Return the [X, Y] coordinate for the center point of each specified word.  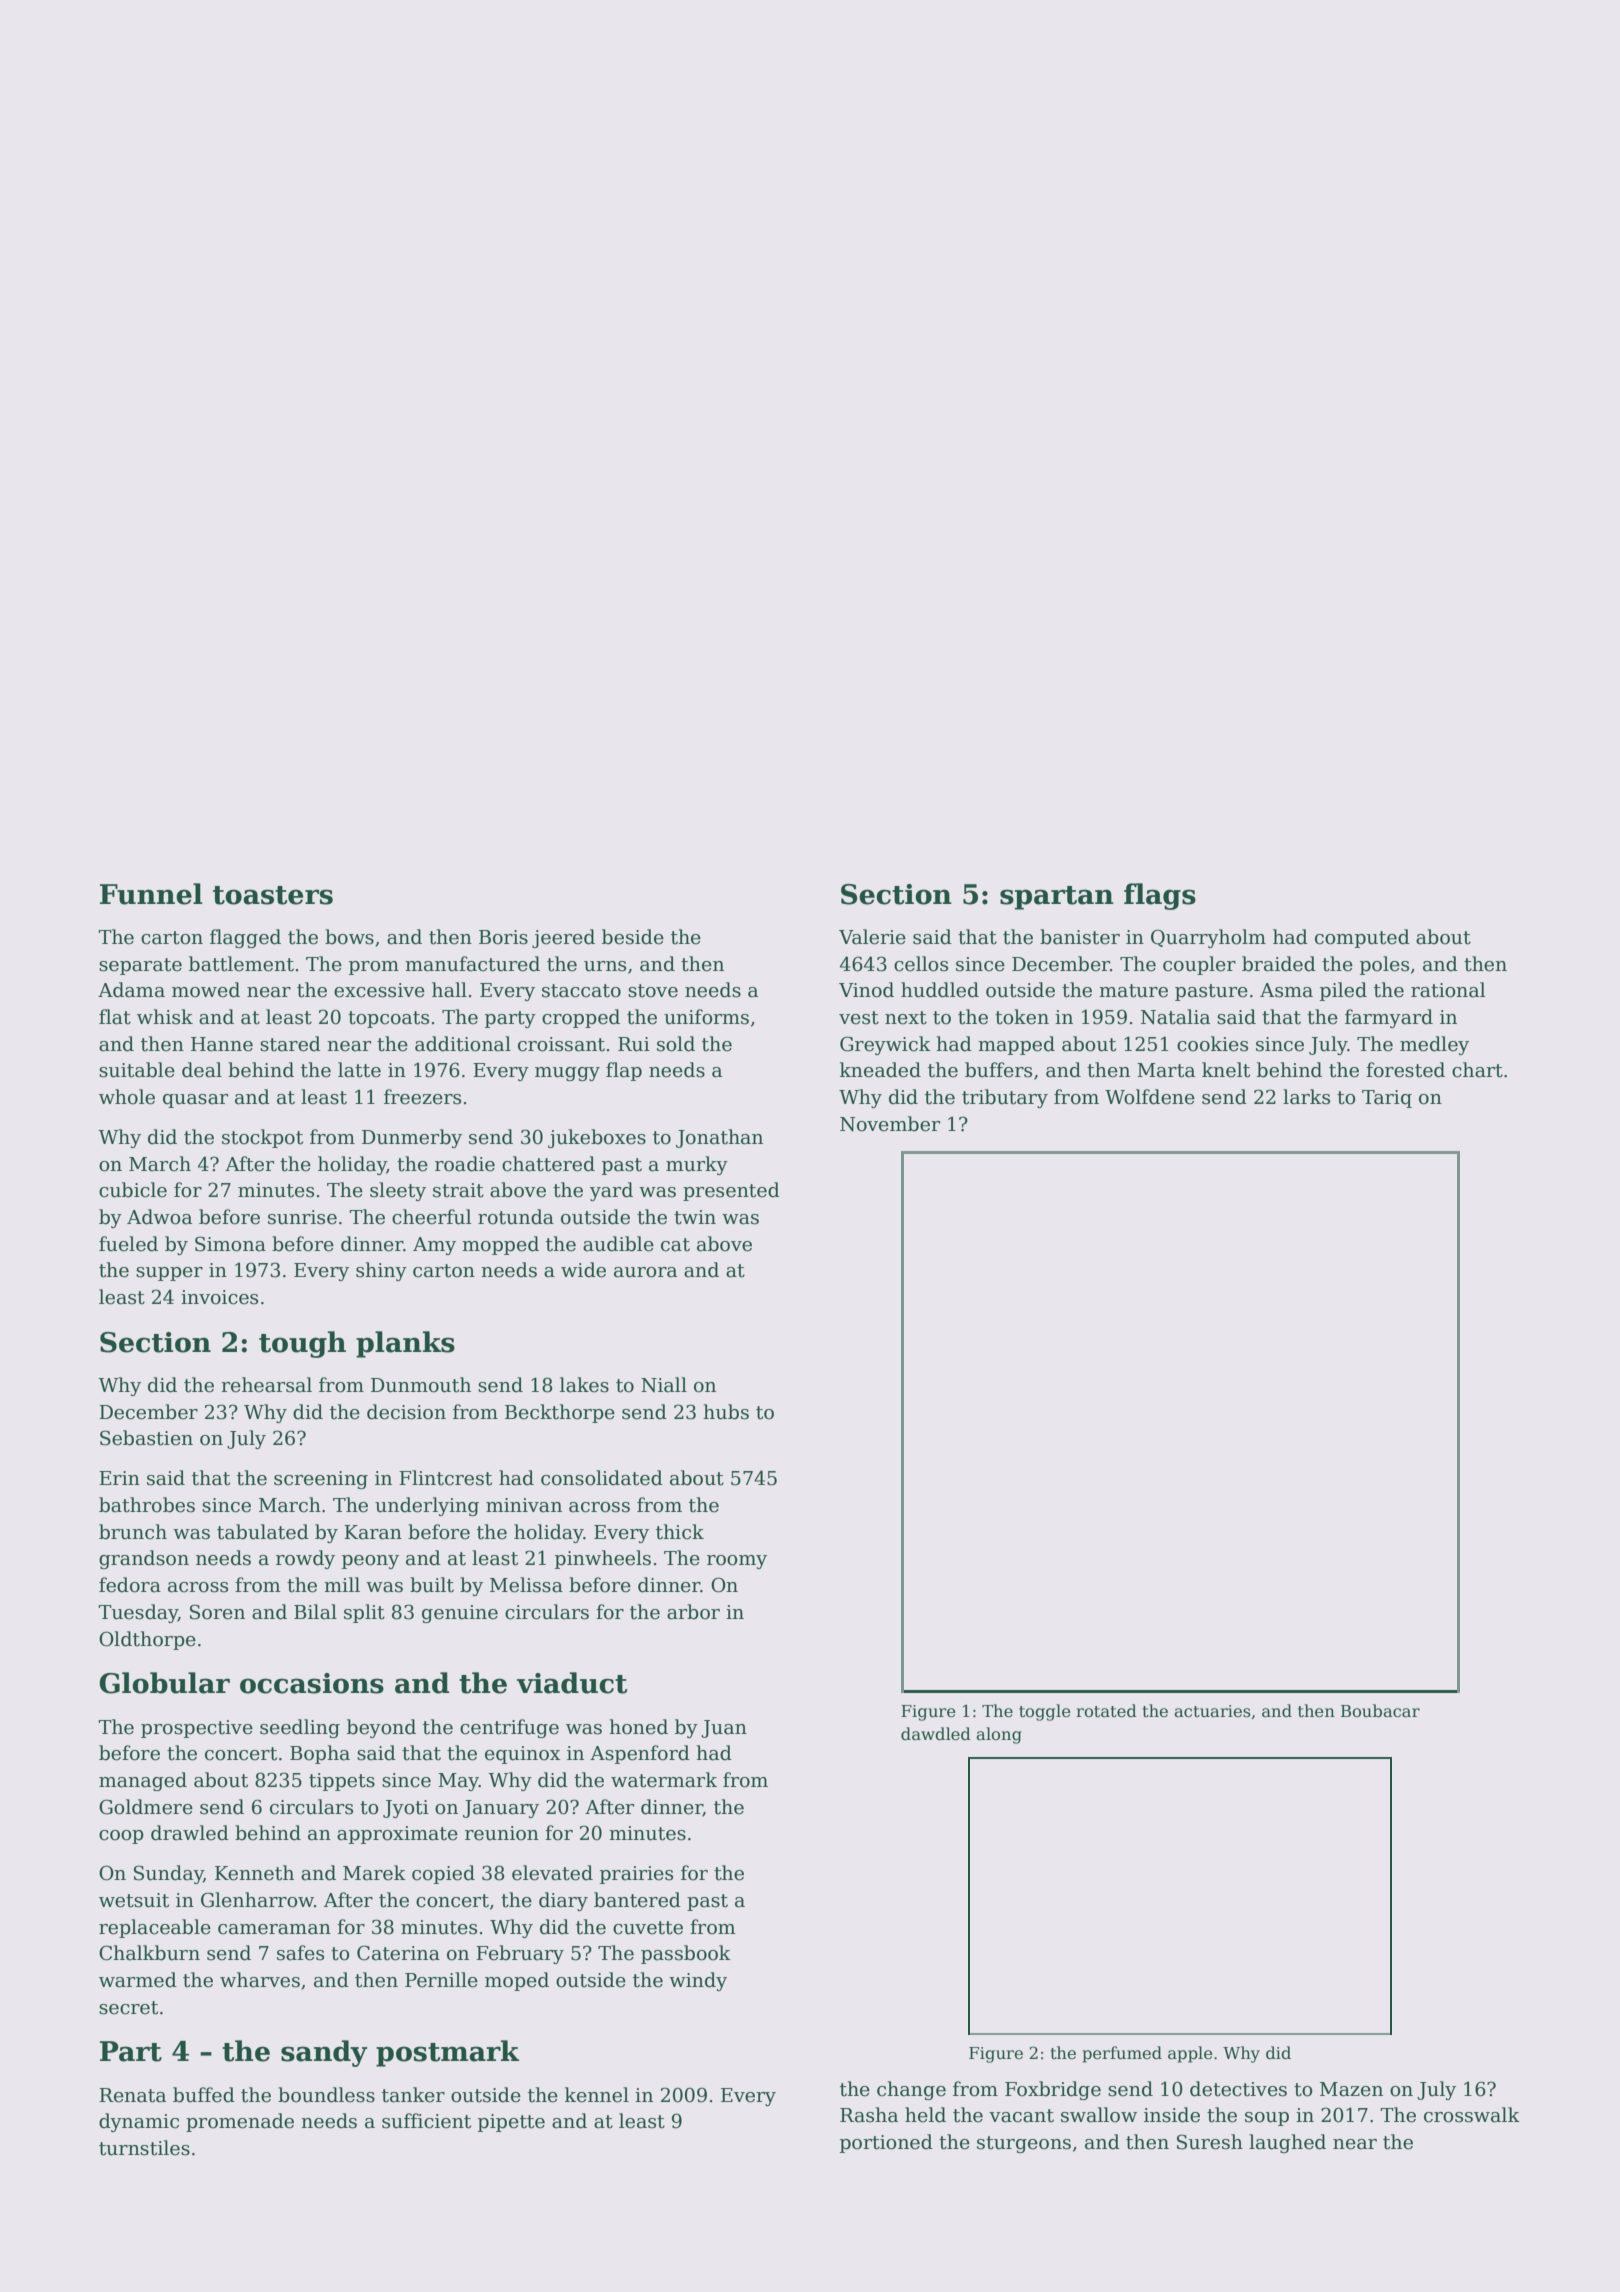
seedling [300, 1728]
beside [633, 937]
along [999, 1735]
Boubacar [1380, 1711]
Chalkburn [149, 1953]
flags [1160, 896]
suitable [137, 1070]
